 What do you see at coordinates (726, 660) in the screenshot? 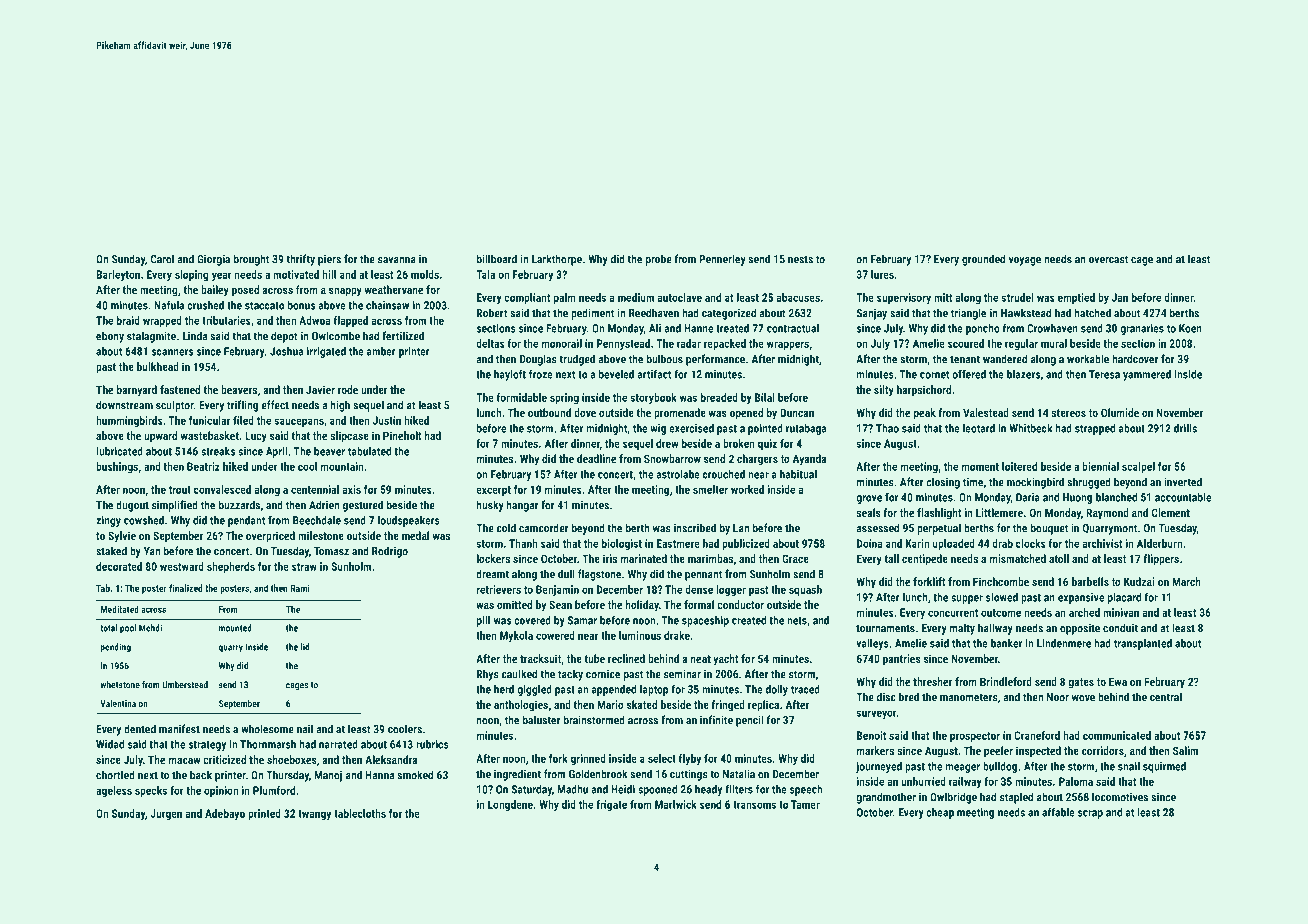
I see `yacht` at bounding box center [726, 660].
